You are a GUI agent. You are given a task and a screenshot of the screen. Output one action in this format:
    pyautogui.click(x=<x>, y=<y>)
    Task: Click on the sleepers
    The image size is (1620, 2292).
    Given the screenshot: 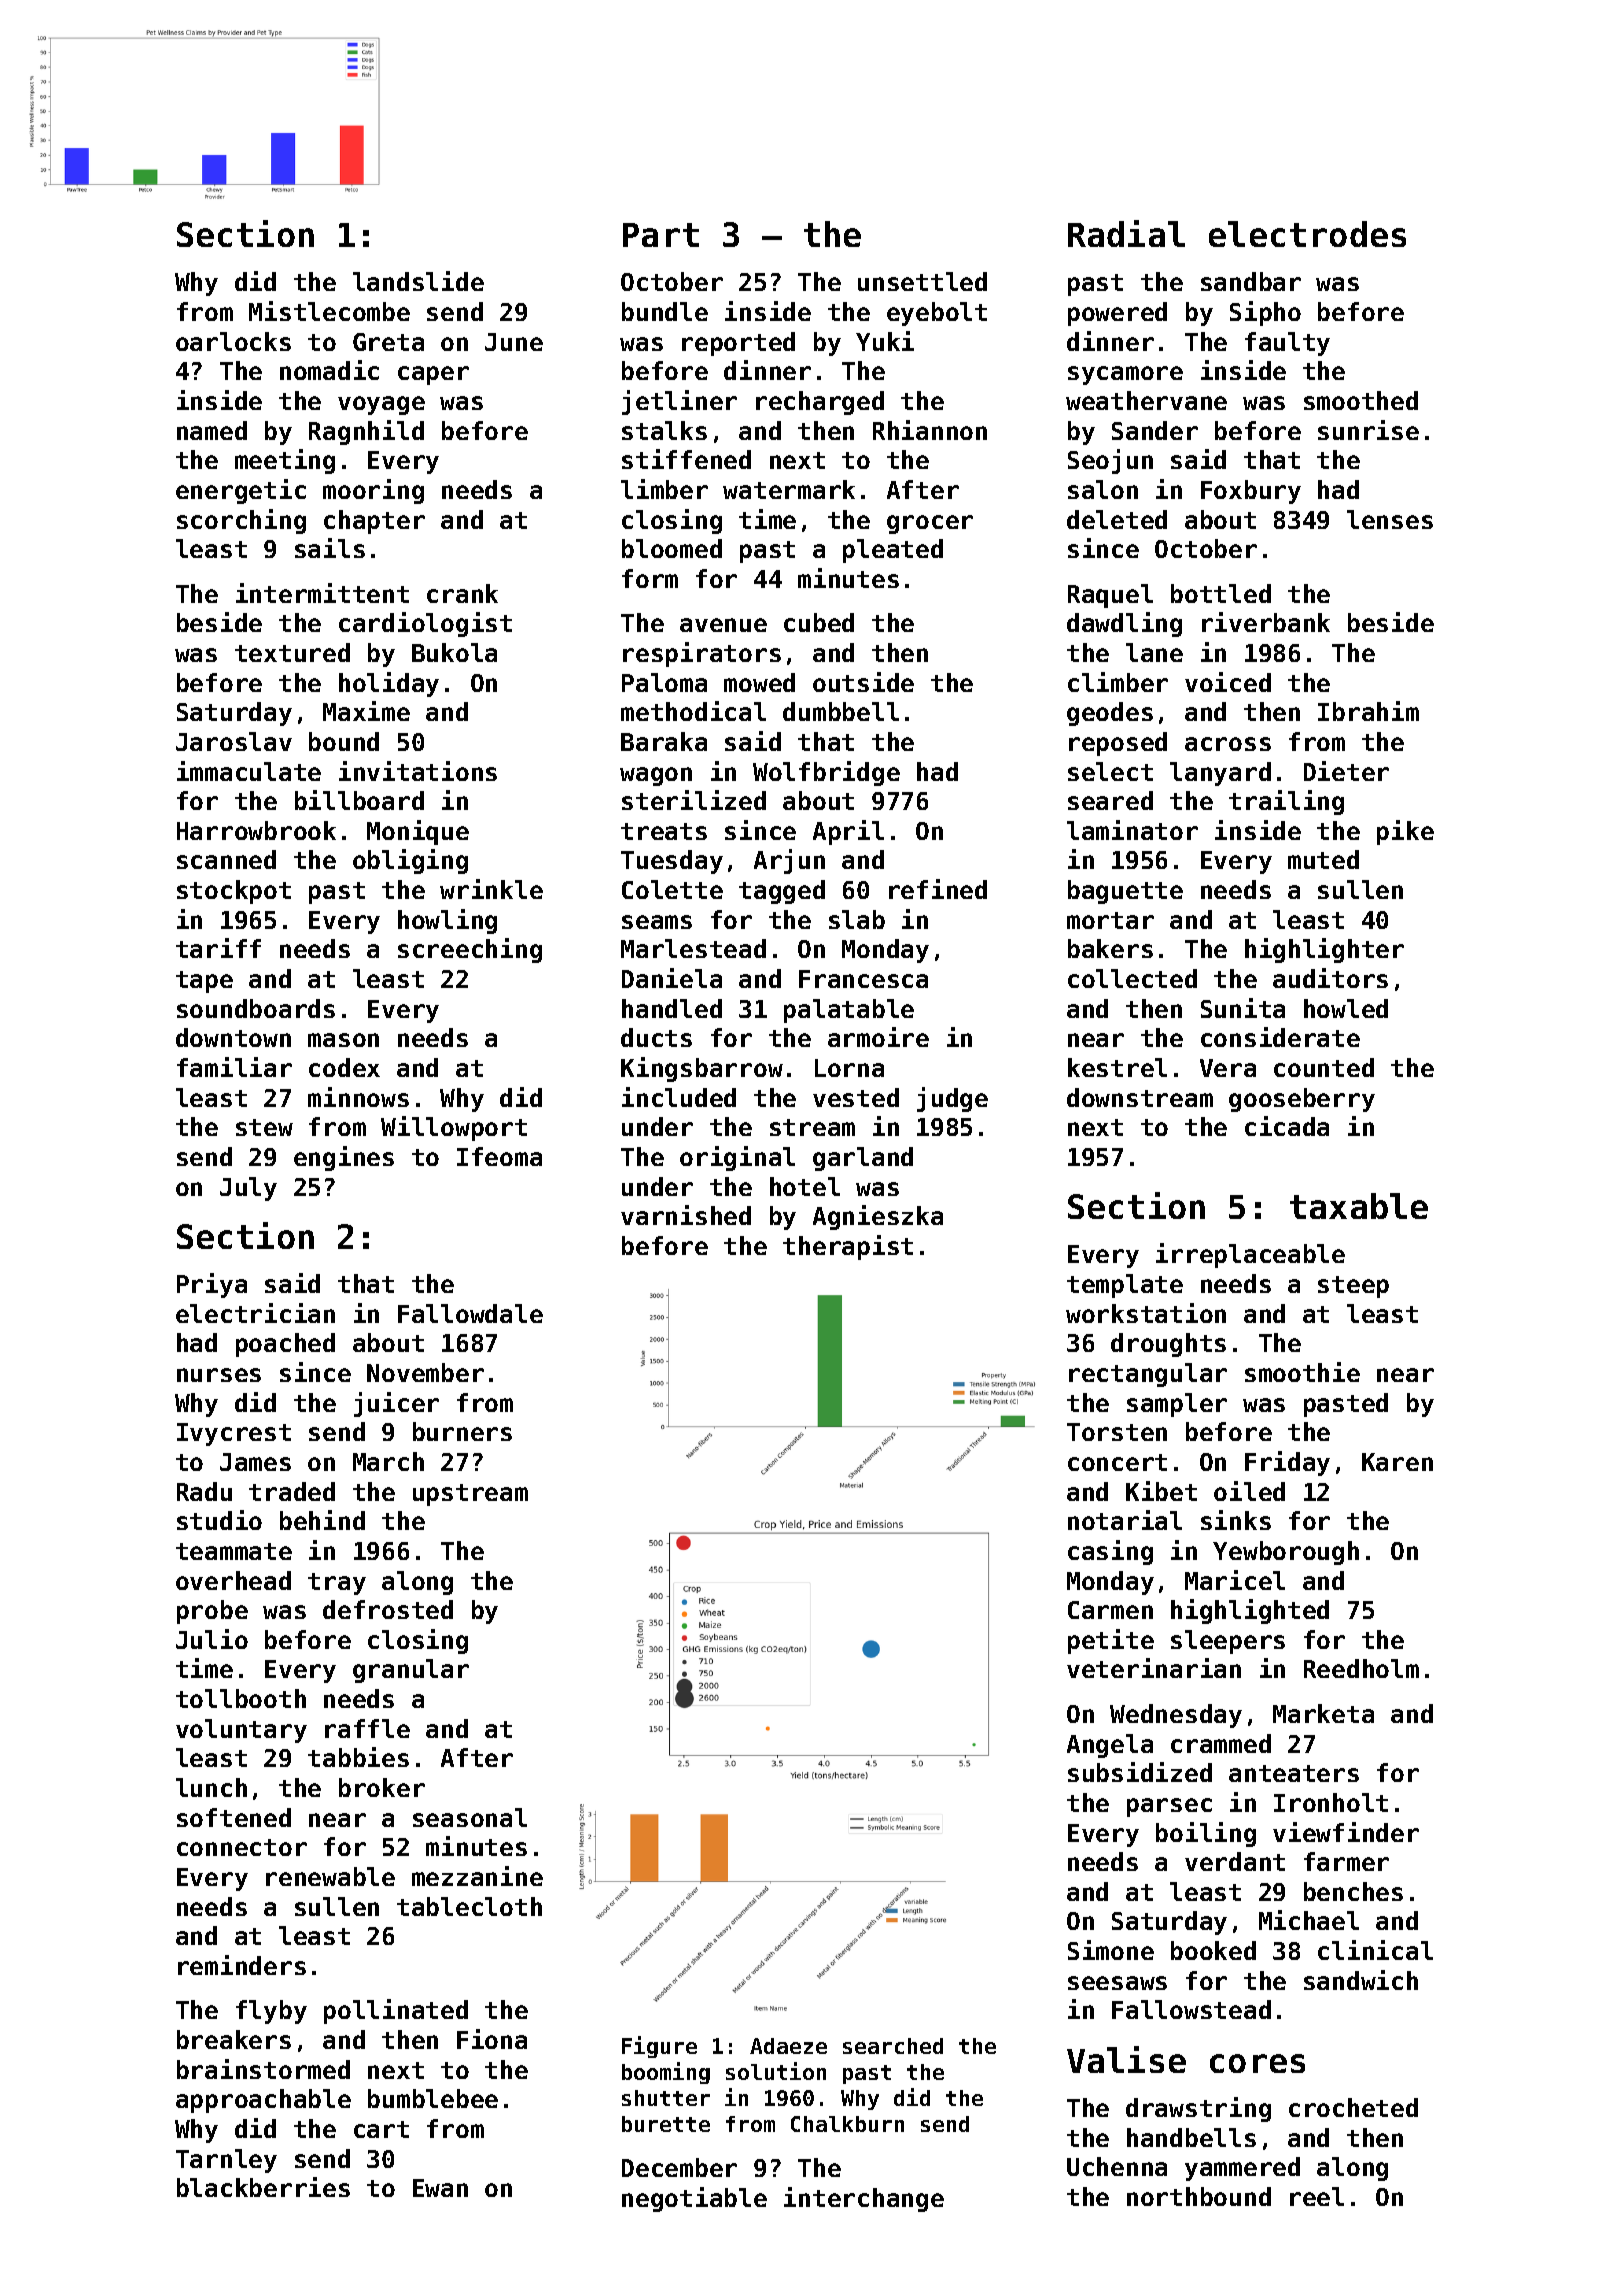 What is the action you would take?
    pyautogui.click(x=1228, y=1642)
